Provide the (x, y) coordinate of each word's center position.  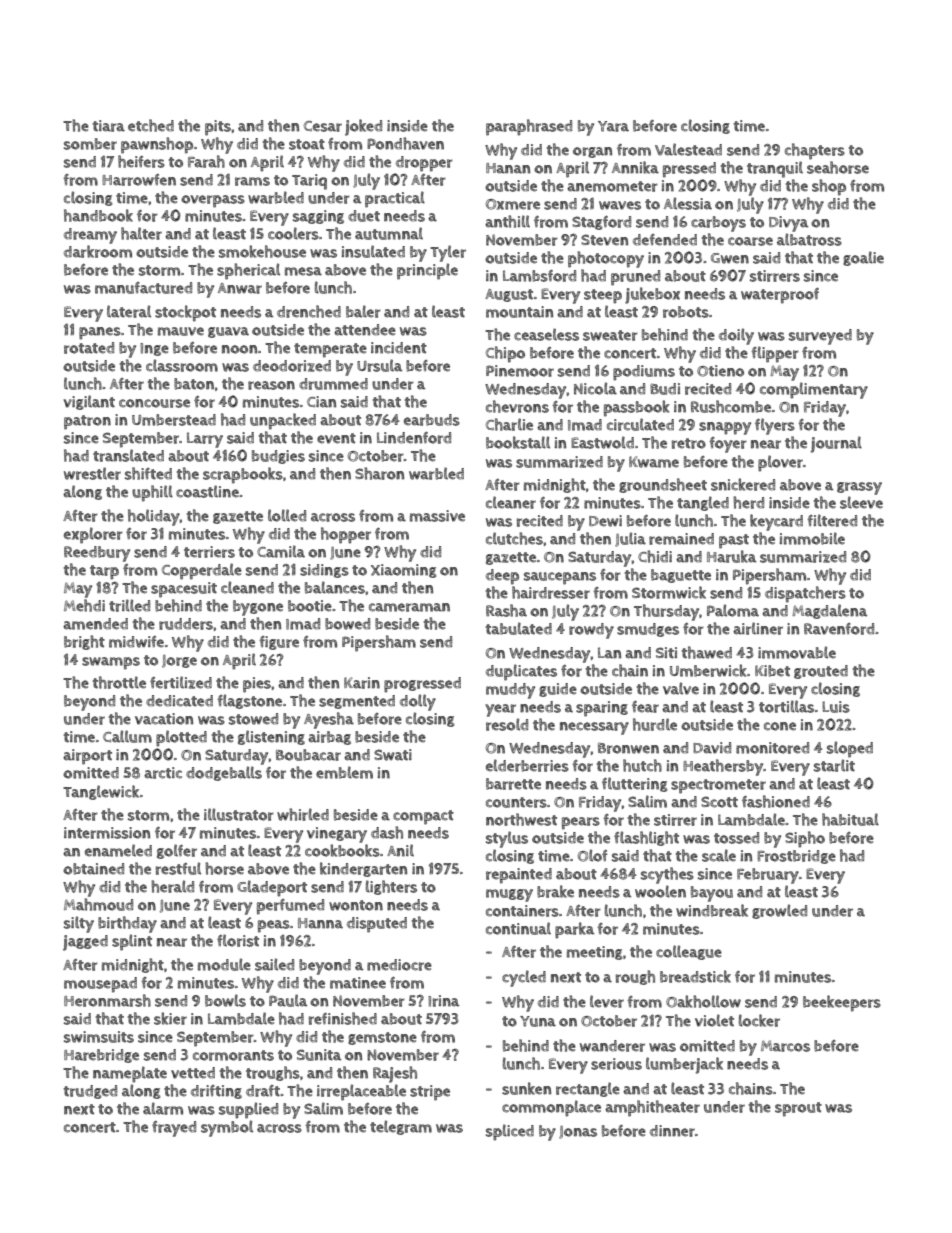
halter (141, 233)
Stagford (601, 223)
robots (686, 312)
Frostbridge (796, 857)
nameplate (130, 1074)
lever (607, 1001)
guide (558, 690)
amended (95, 624)
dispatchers (805, 594)
